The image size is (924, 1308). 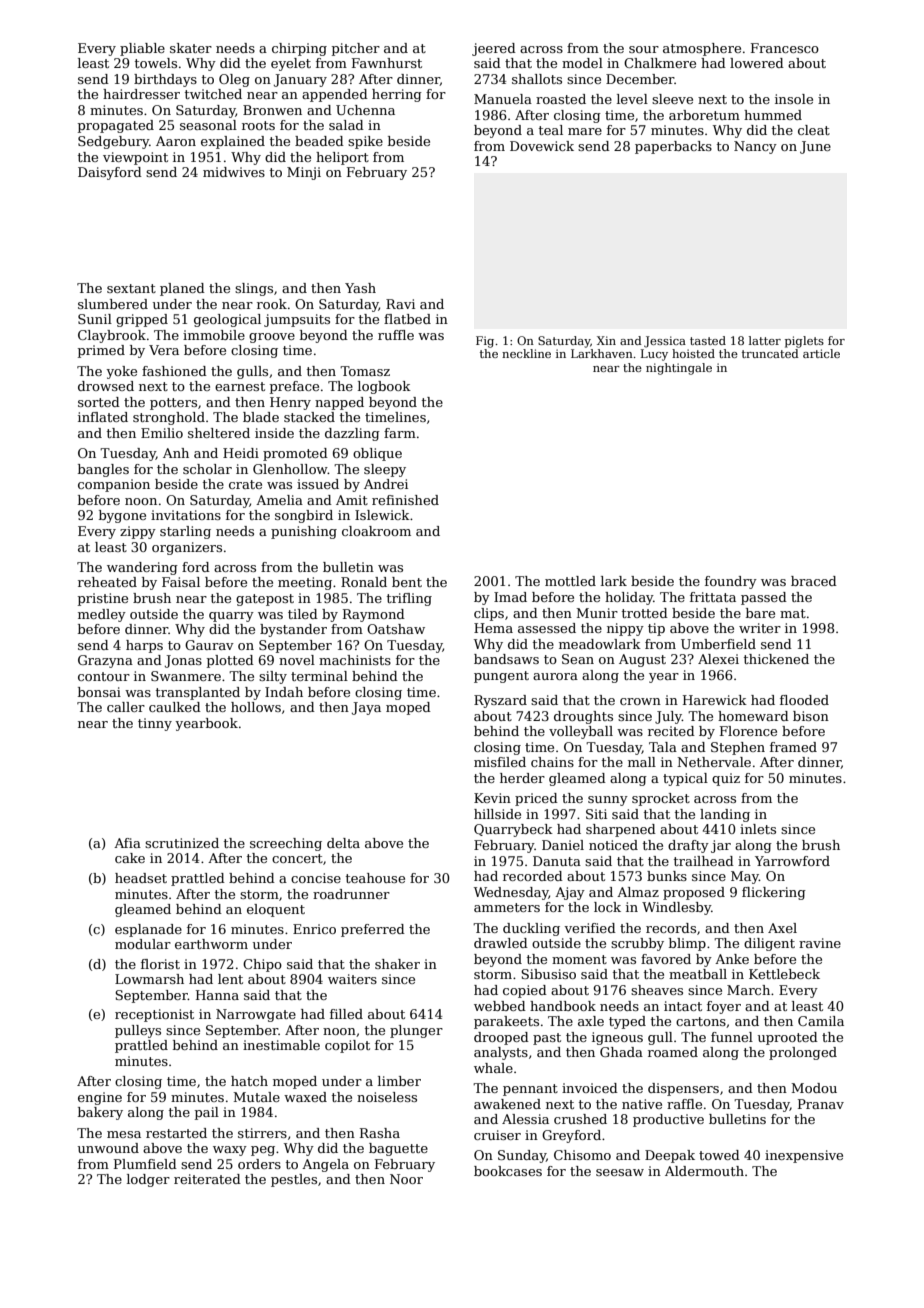 I want to click on June, so click(x=815, y=147).
